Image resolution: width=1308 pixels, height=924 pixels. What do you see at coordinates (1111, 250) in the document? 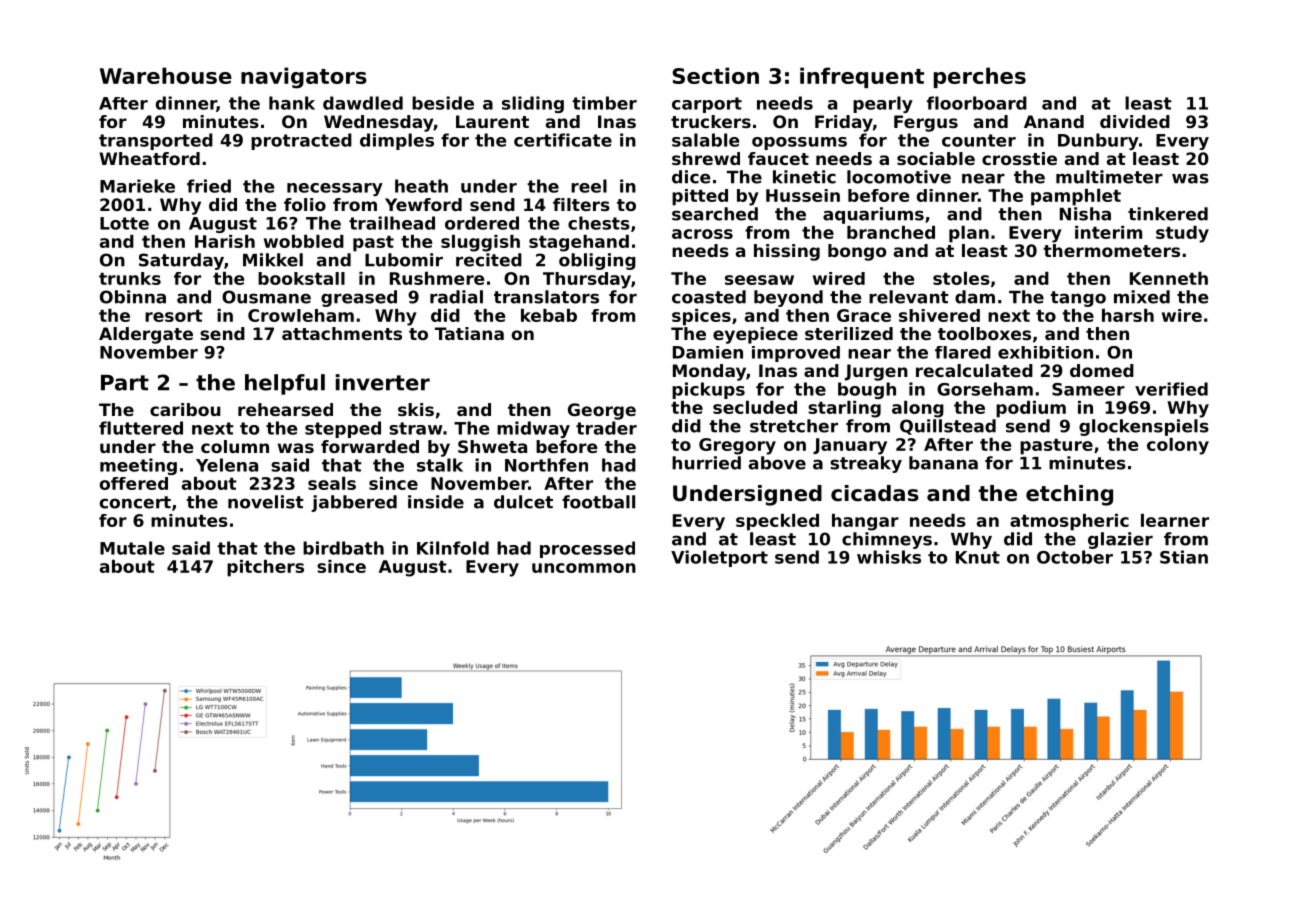
I see `thermometers` at bounding box center [1111, 250].
